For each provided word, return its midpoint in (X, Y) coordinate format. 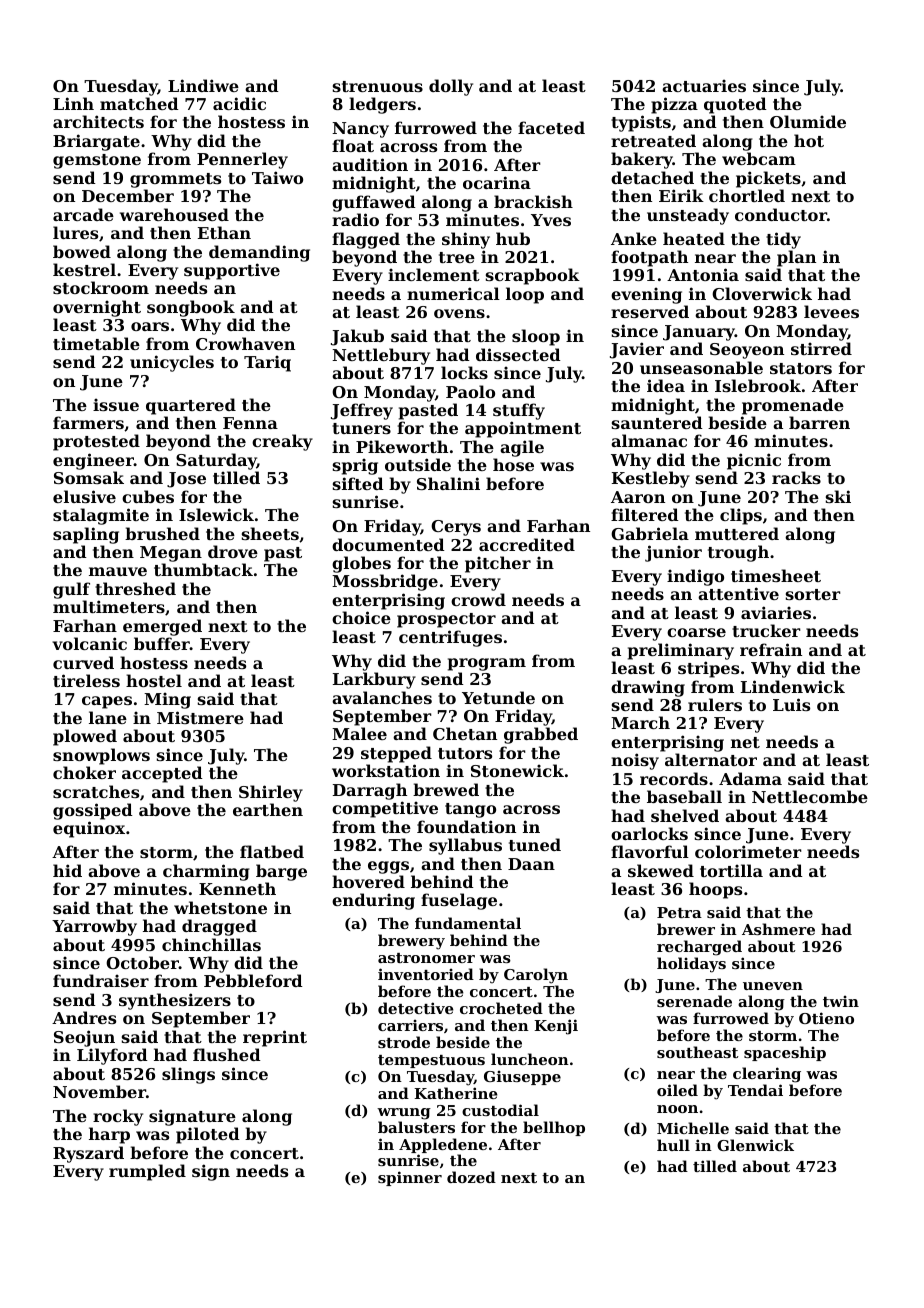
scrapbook (533, 276)
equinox (89, 829)
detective (416, 1008)
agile (522, 448)
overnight (97, 308)
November (99, 1091)
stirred (821, 348)
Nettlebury (381, 356)
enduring (373, 901)
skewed (661, 870)
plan (796, 258)
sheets (270, 533)
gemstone (97, 161)
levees (831, 311)
